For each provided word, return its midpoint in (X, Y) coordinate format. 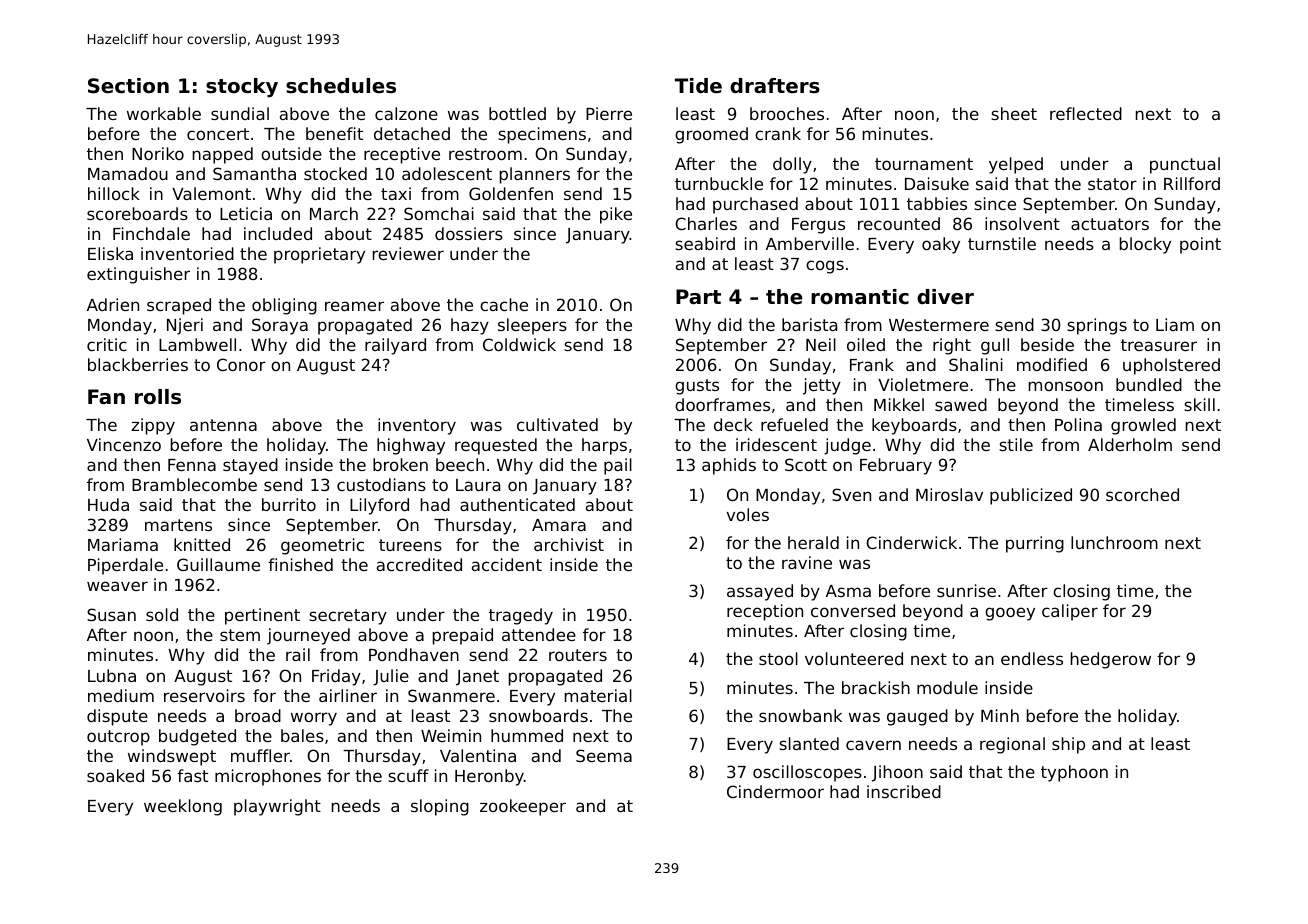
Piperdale (125, 566)
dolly (792, 165)
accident (507, 564)
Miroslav (949, 494)
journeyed (308, 636)
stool (778, 658)
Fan (106, 397)
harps (604, 446)
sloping (440, 807)
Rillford (1192, 183)
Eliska (110, 253)
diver (945, 297)
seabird (705, 243)
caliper (1070, 612)
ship (1068, 745)
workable (164, 113)
